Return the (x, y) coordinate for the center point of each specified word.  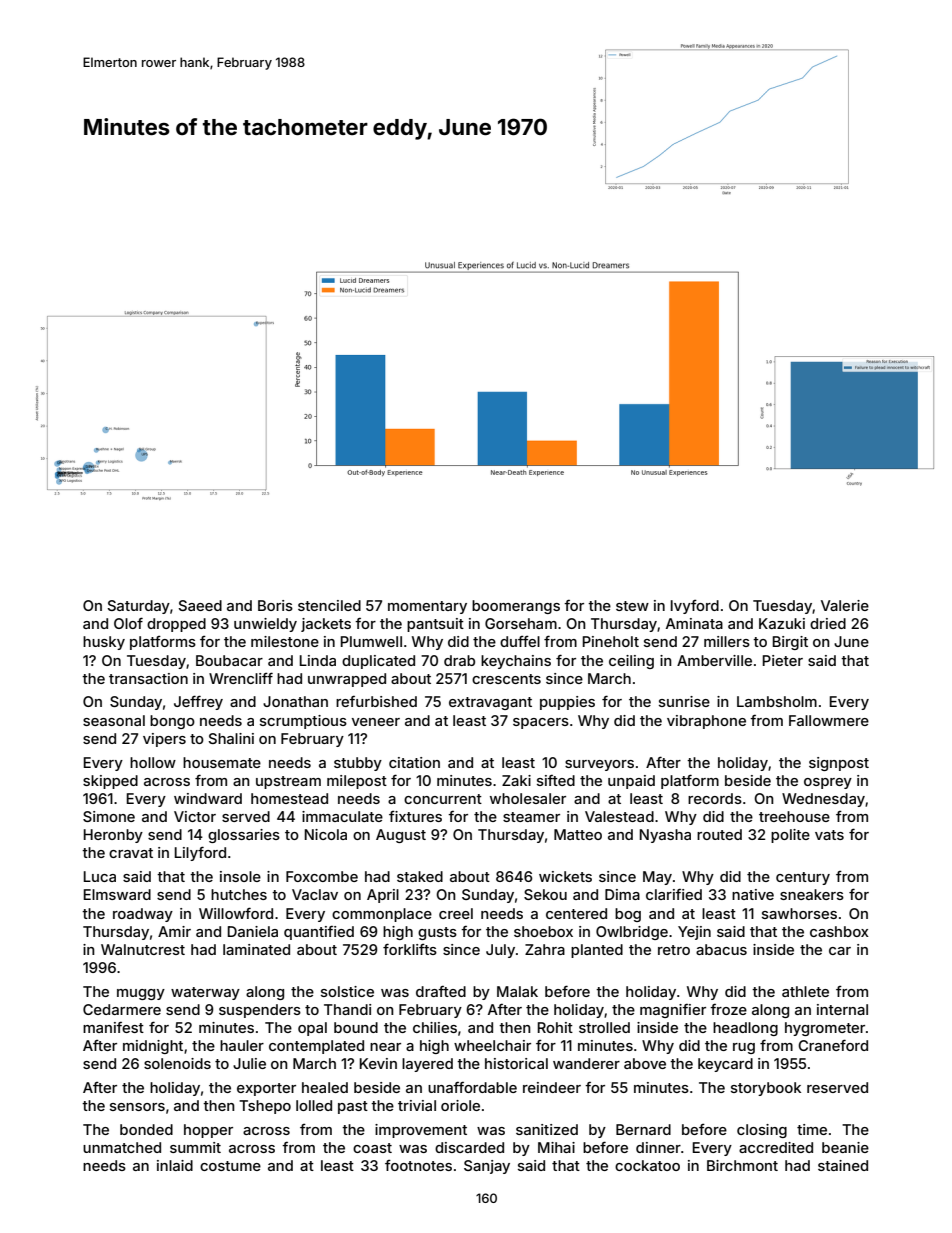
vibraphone (706, 722)
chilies (435, 1027)
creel (456, 913)
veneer (376, 722)
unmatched (122, 1147)
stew (632, 606)
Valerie (845, 605)
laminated (256, 949)
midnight (153, 1047)
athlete (805, 991)
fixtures (415, 816)
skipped (110, 782)
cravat (131, 853)
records (715, 798)
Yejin (694, 933)
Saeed (200, 605)
